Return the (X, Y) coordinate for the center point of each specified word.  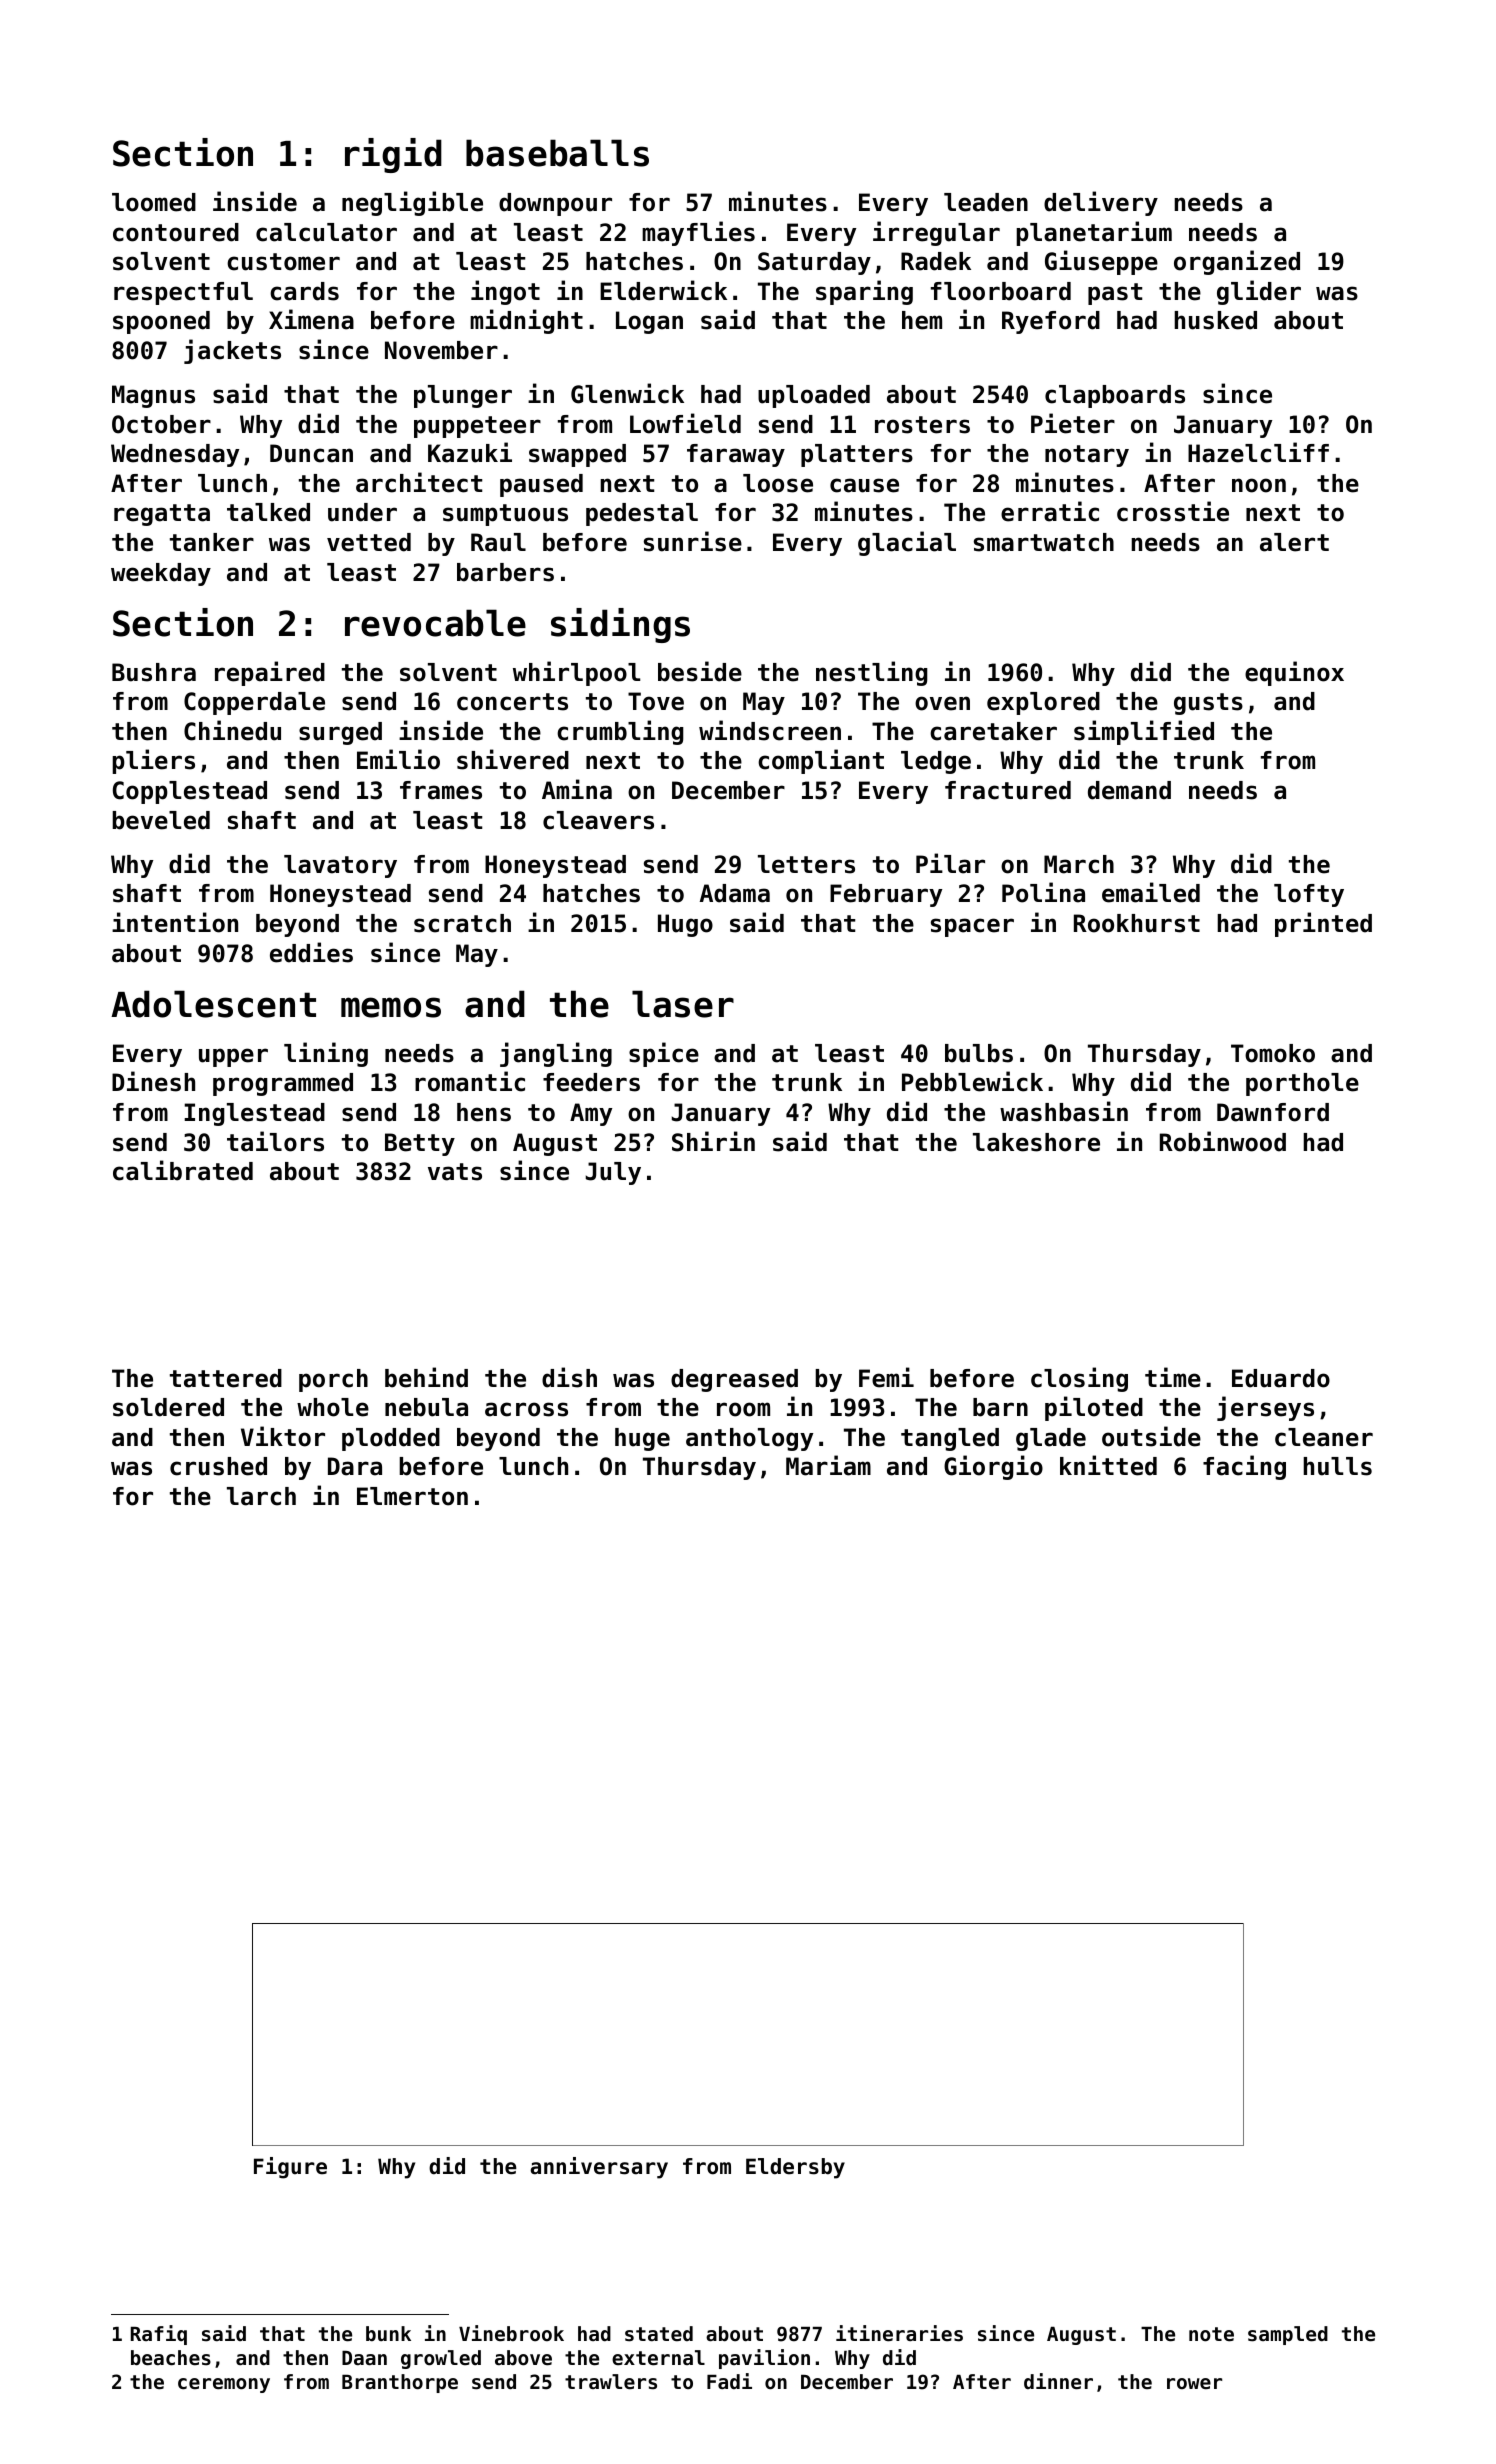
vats (455, 1172)
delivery (1101, 203)
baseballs (557, 153)
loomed (154, 202)
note (1211, 2334)
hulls (1337, 1466)
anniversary (599, 2168)
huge (642, 1439)
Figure (290, 2168)
